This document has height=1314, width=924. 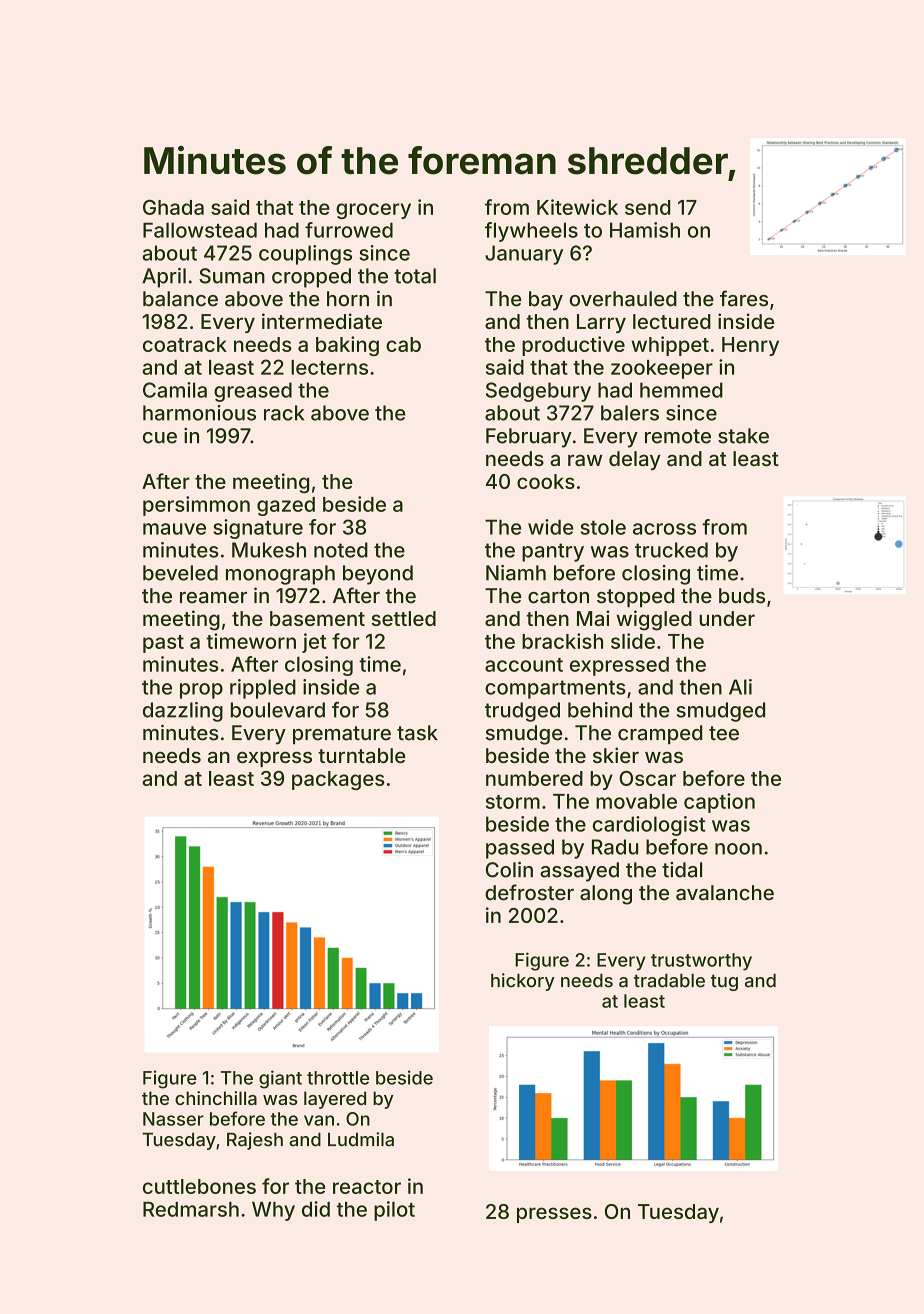 What do you see at coordinates (743, 436) in the document?
I see `stake` at bounding box center [743, 436].
